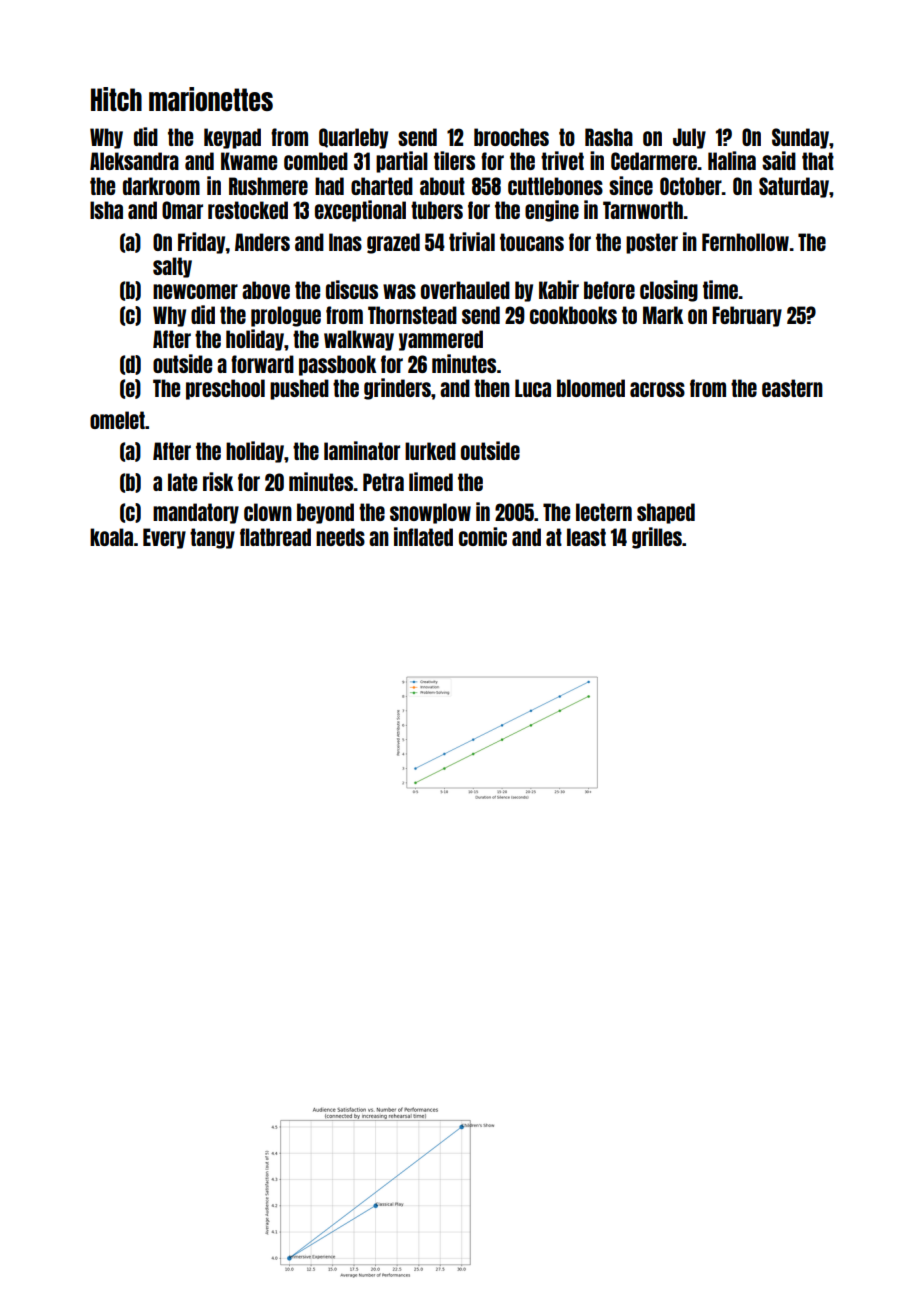 This document has height=1311, width=924. What do you see at coordinates (362, 450) in the document?
I see `laminator` at bounding box center [362, 450].
